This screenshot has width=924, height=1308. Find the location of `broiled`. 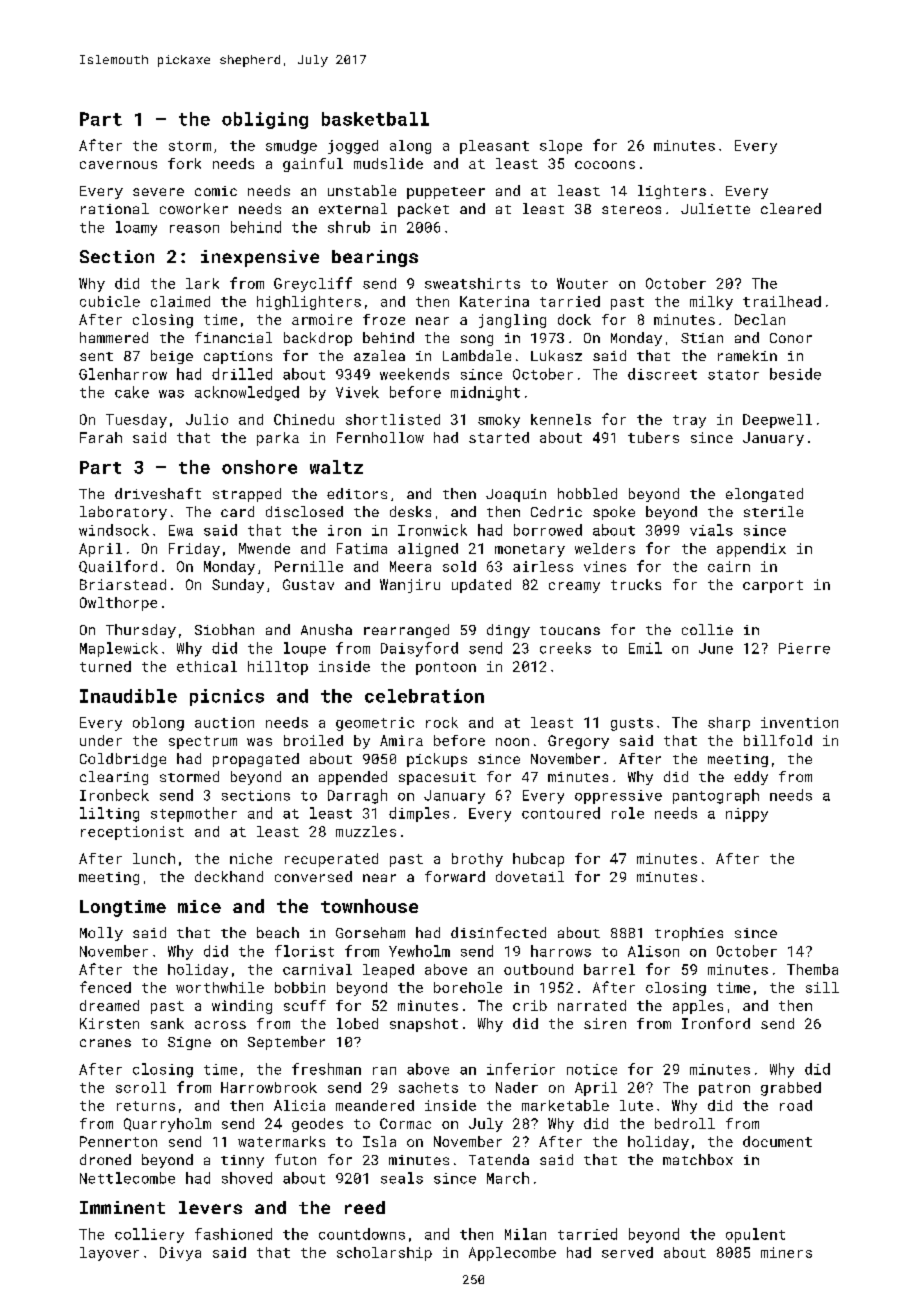

broiled is located at coordinates (313, 740).
